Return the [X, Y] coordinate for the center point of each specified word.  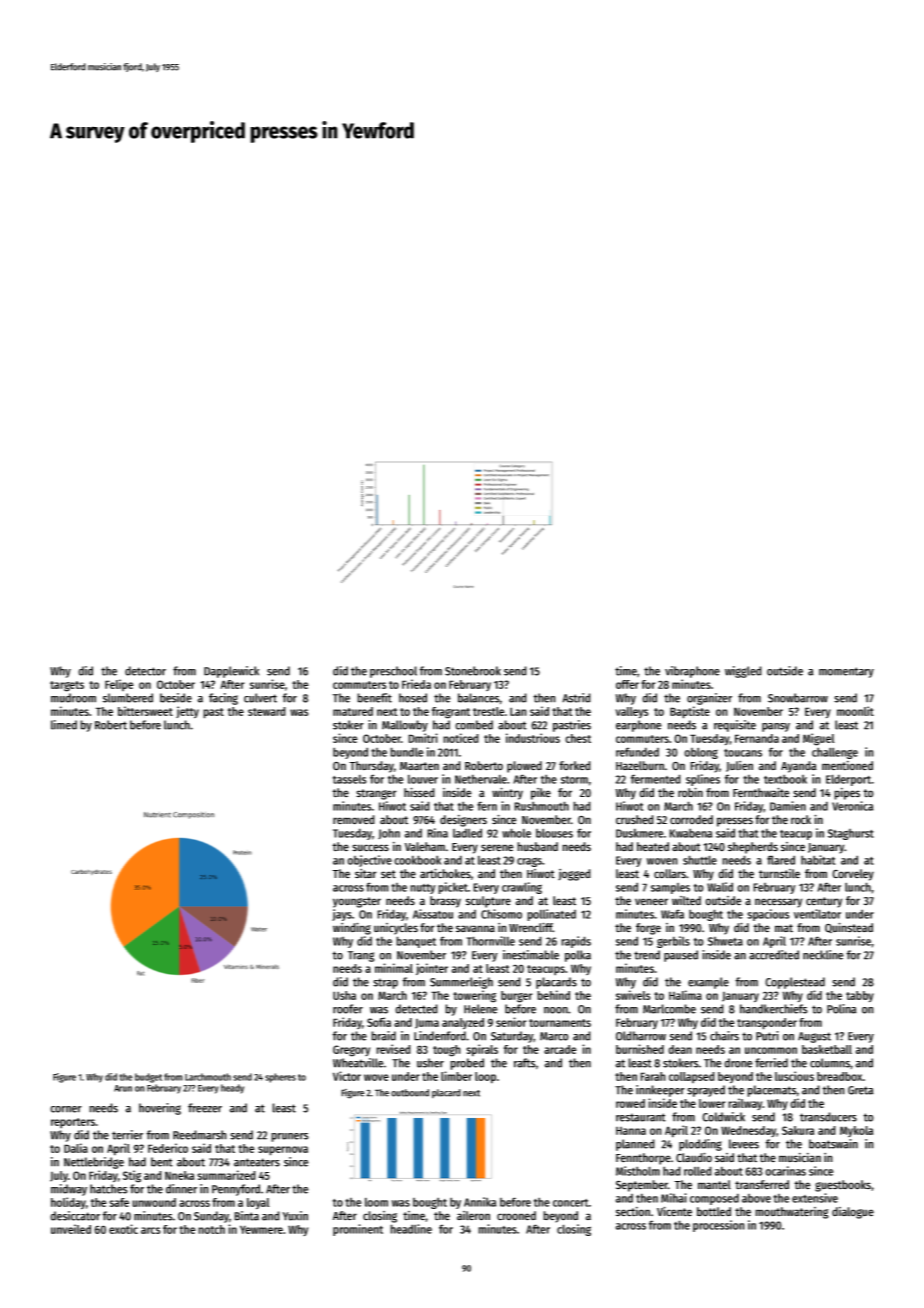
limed [64, 725]
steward [267, 711]
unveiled [71, 1229]
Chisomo [501, 914]
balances [479, 698]
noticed [461, 738]
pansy [776, 727]
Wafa [672, 914]
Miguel [818, 739]
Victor [347, 1076]
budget [148, 1078]
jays [342, 915]
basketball [827, 1049]
